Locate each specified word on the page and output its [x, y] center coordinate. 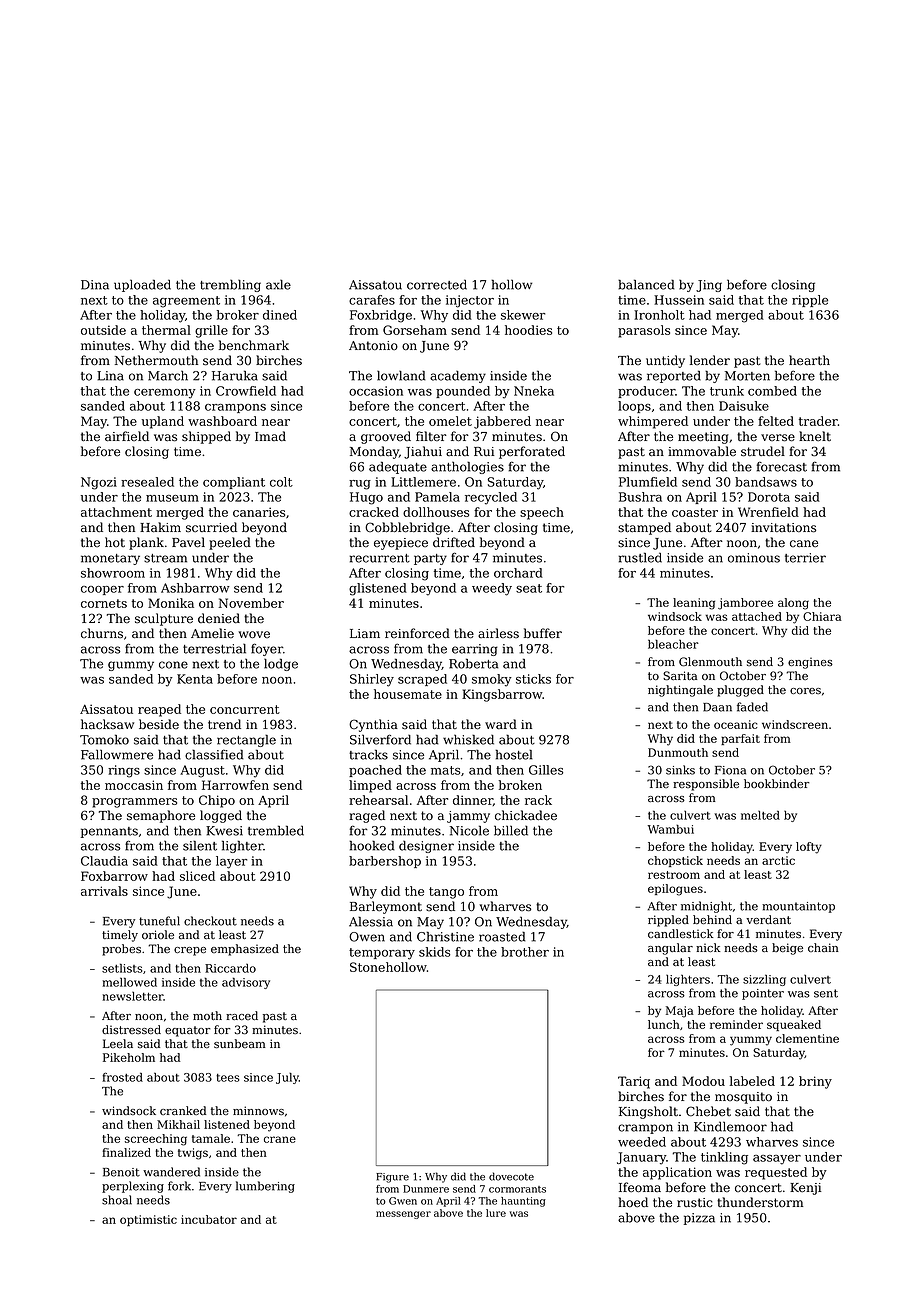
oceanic [735, 724]
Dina [95, 285]
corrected [437, 284]
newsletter [133, 996]
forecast [781, 466]
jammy [468, 817]
